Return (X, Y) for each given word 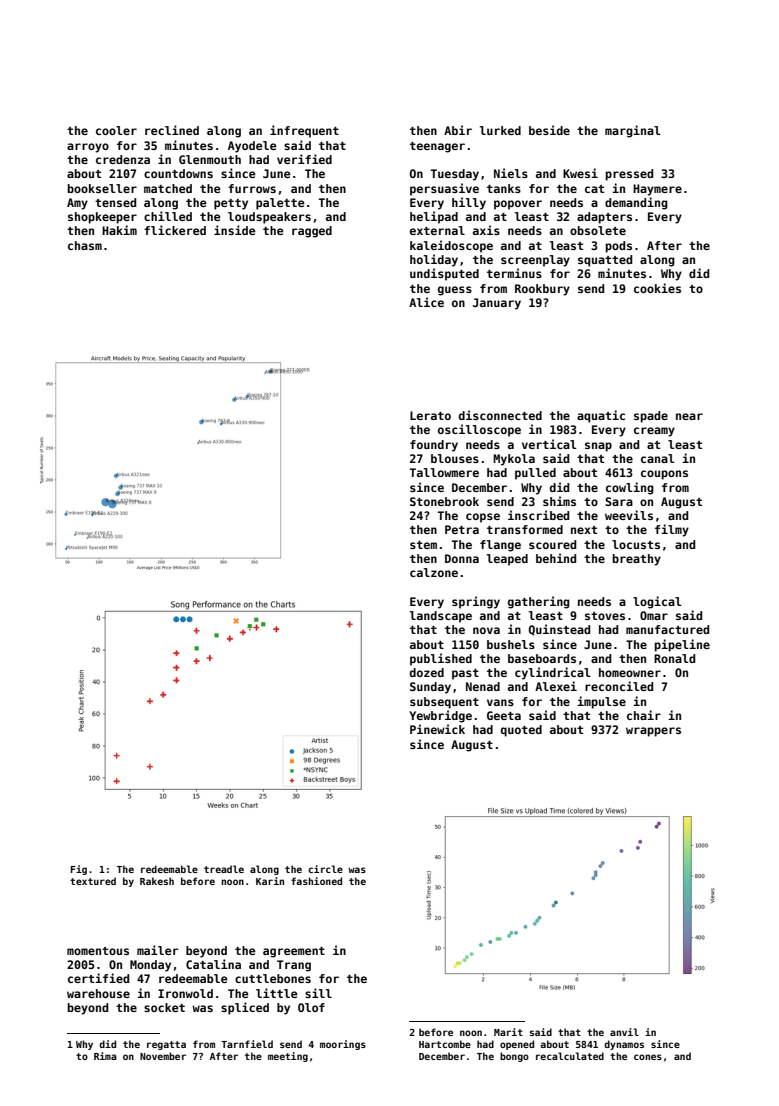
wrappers (653, 732)
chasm (85, 245)
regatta (166, 1045)
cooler (116, 130)
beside (549, 130)
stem (423, 545)
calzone (434, 572)
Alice (426, 302)
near (689, 416)
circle (325, 869)
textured (93, 881)
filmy (672, 530)
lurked (500, 130)
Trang (294, 966)
